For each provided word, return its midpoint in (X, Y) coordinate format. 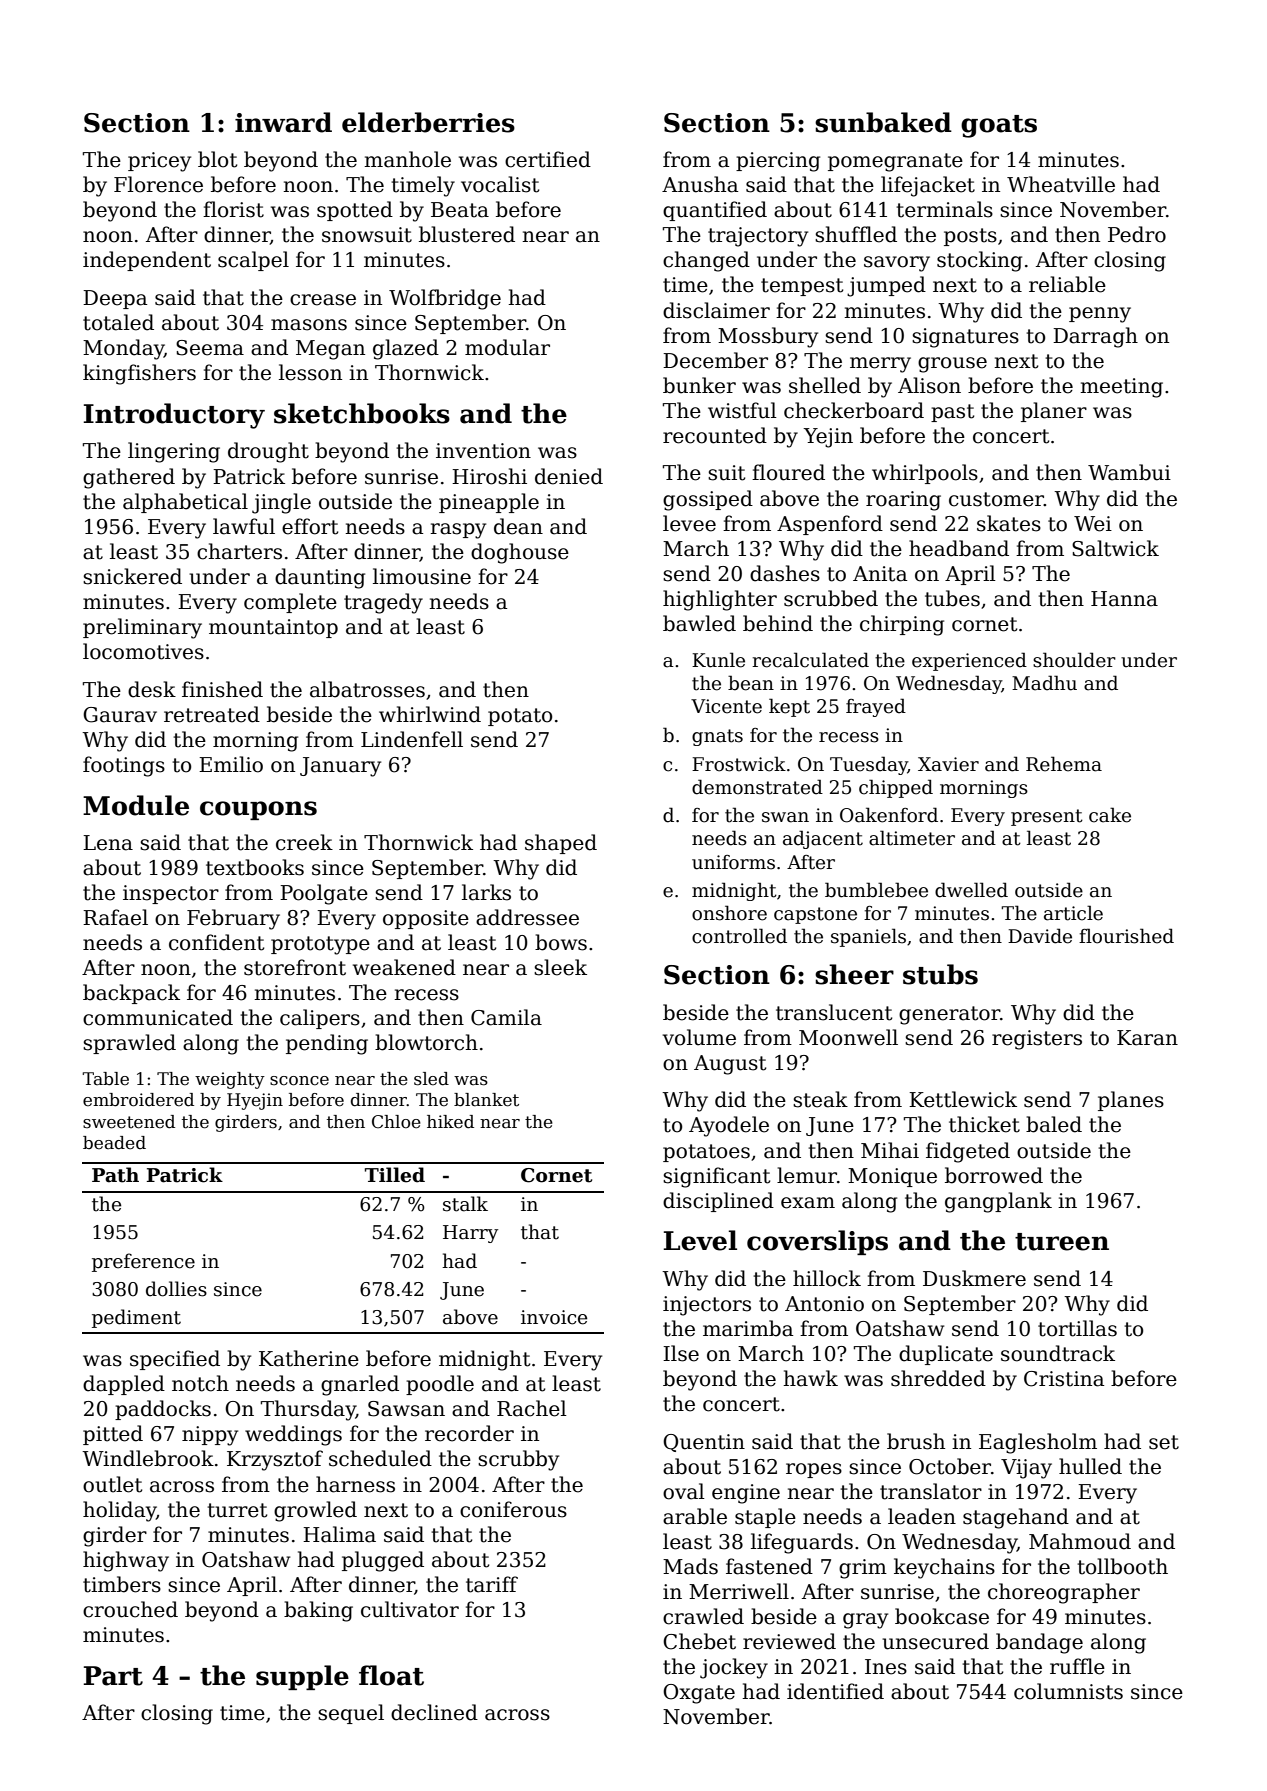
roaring (903, 501)
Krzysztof (275, 1460)
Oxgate (699, 1694)
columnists (1068, 1691)
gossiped (708, 500)
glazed (406, 349)
